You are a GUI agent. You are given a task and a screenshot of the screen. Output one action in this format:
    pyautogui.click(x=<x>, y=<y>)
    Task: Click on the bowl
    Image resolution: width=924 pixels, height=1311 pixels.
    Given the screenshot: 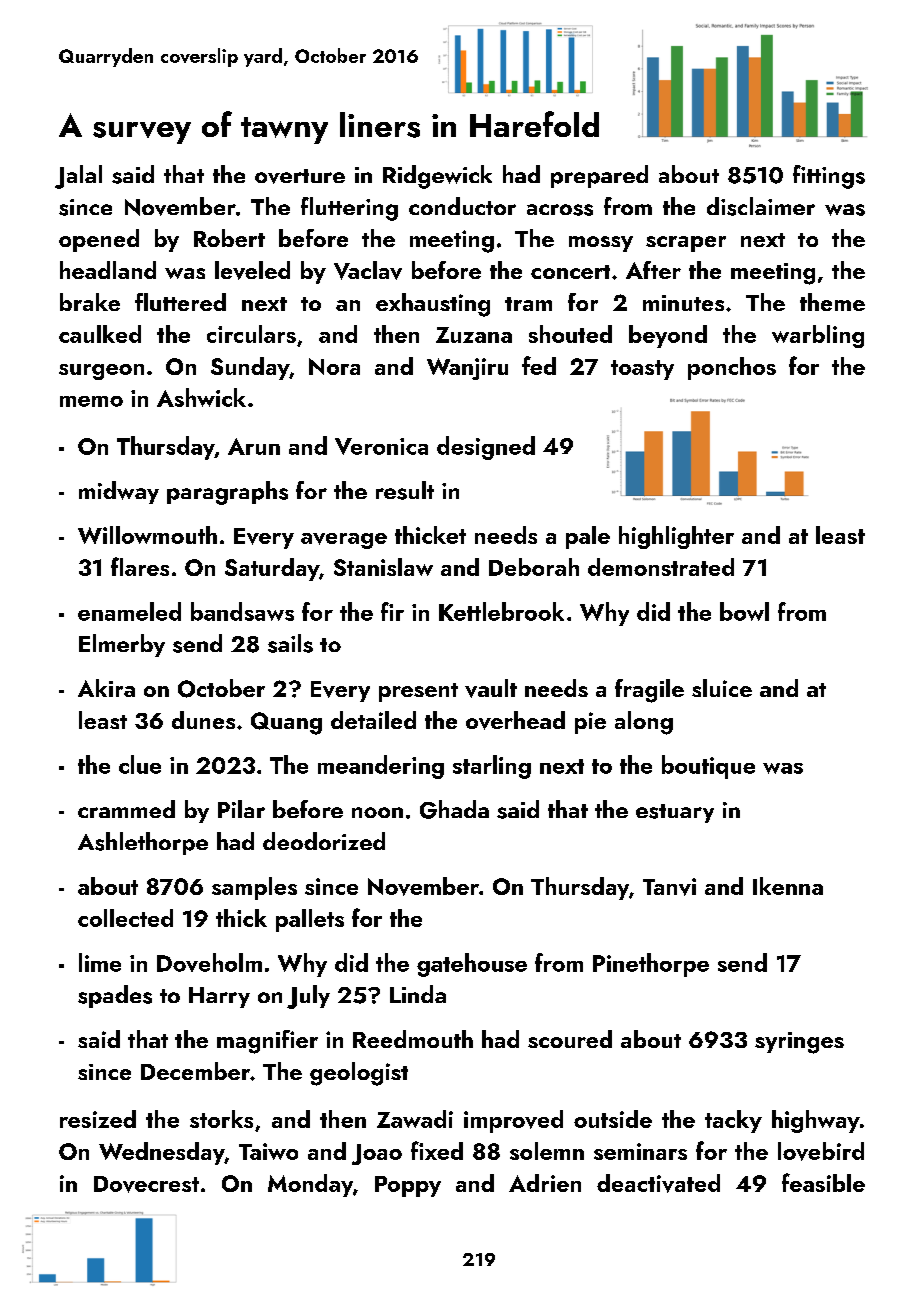 What is the action you would take?
    pyautogui.click(x=744, y=611)
